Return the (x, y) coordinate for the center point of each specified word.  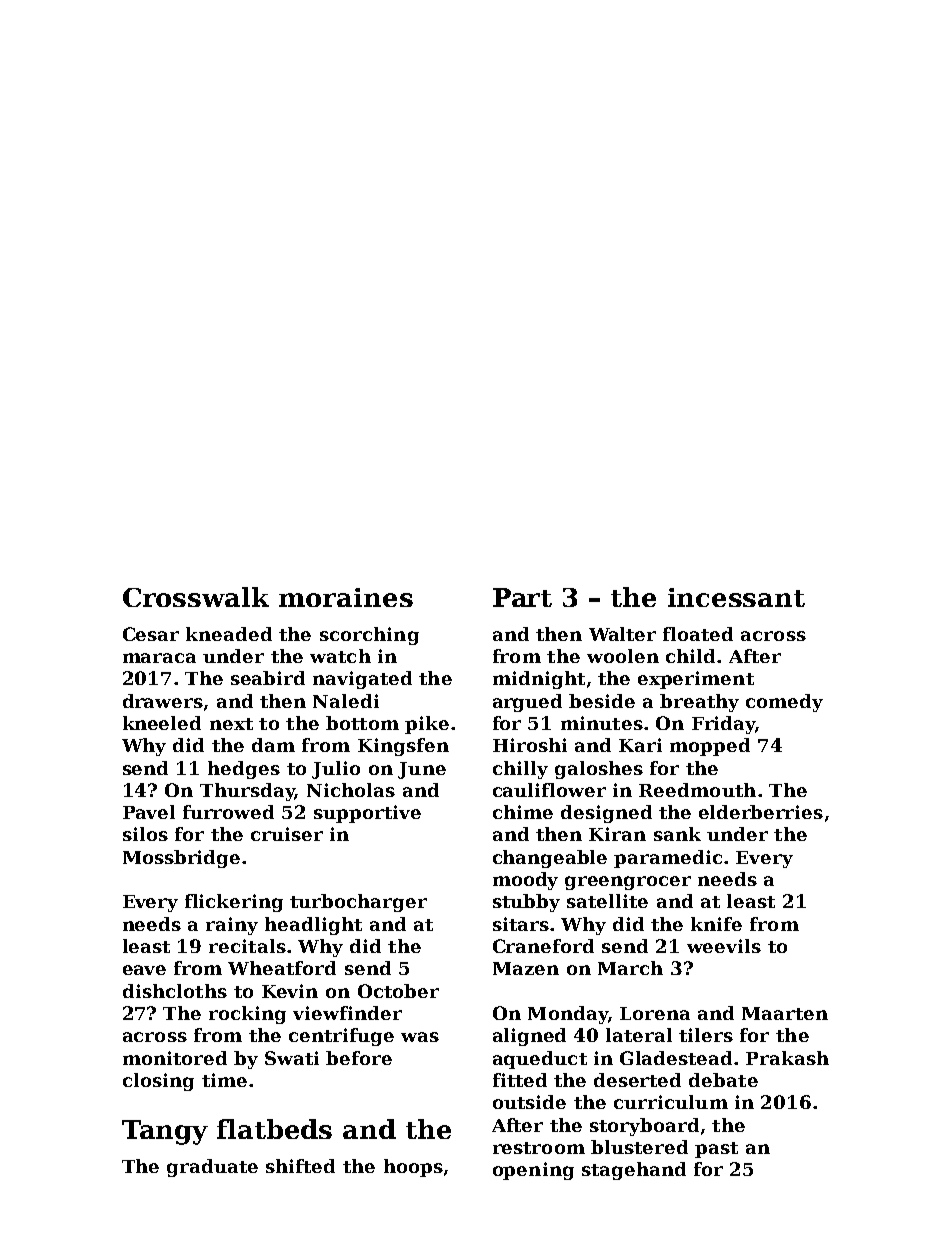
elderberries (761, 812)
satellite (607, 901)
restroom (539, 1148)
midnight (539, 680)
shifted (300, 1166)
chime (523, 812)
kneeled (162, 723)
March (630, 968)
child (690, 656)
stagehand (634, 1171)
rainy (232, 926)
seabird (268, 678)
